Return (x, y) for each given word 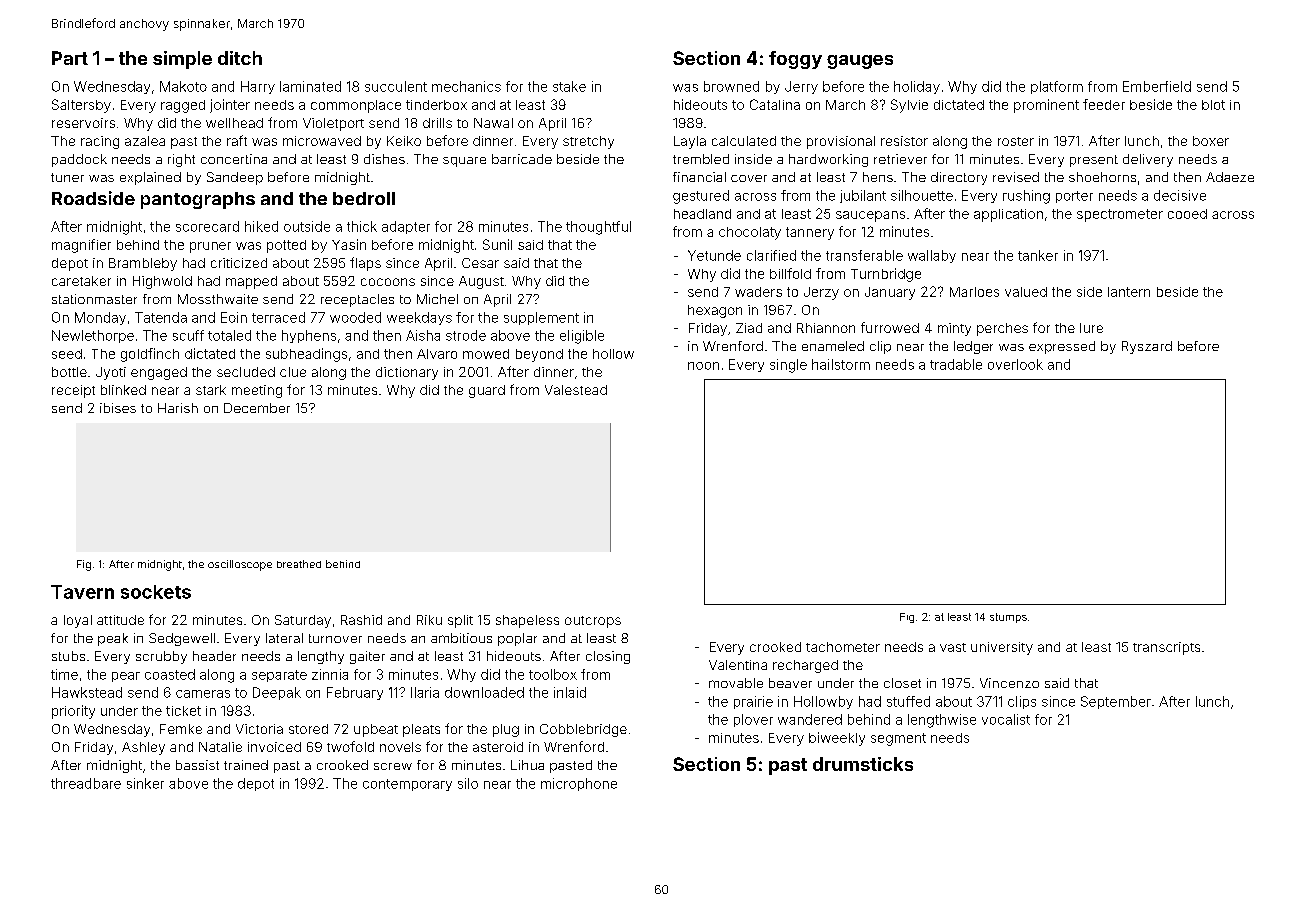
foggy (795, 60)
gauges (860, 62)
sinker (145, 783)
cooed (1187, 214)
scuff (188, 335)
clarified (771, 255)
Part (70, 58)
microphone (579, 784)
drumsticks (863, 764)
